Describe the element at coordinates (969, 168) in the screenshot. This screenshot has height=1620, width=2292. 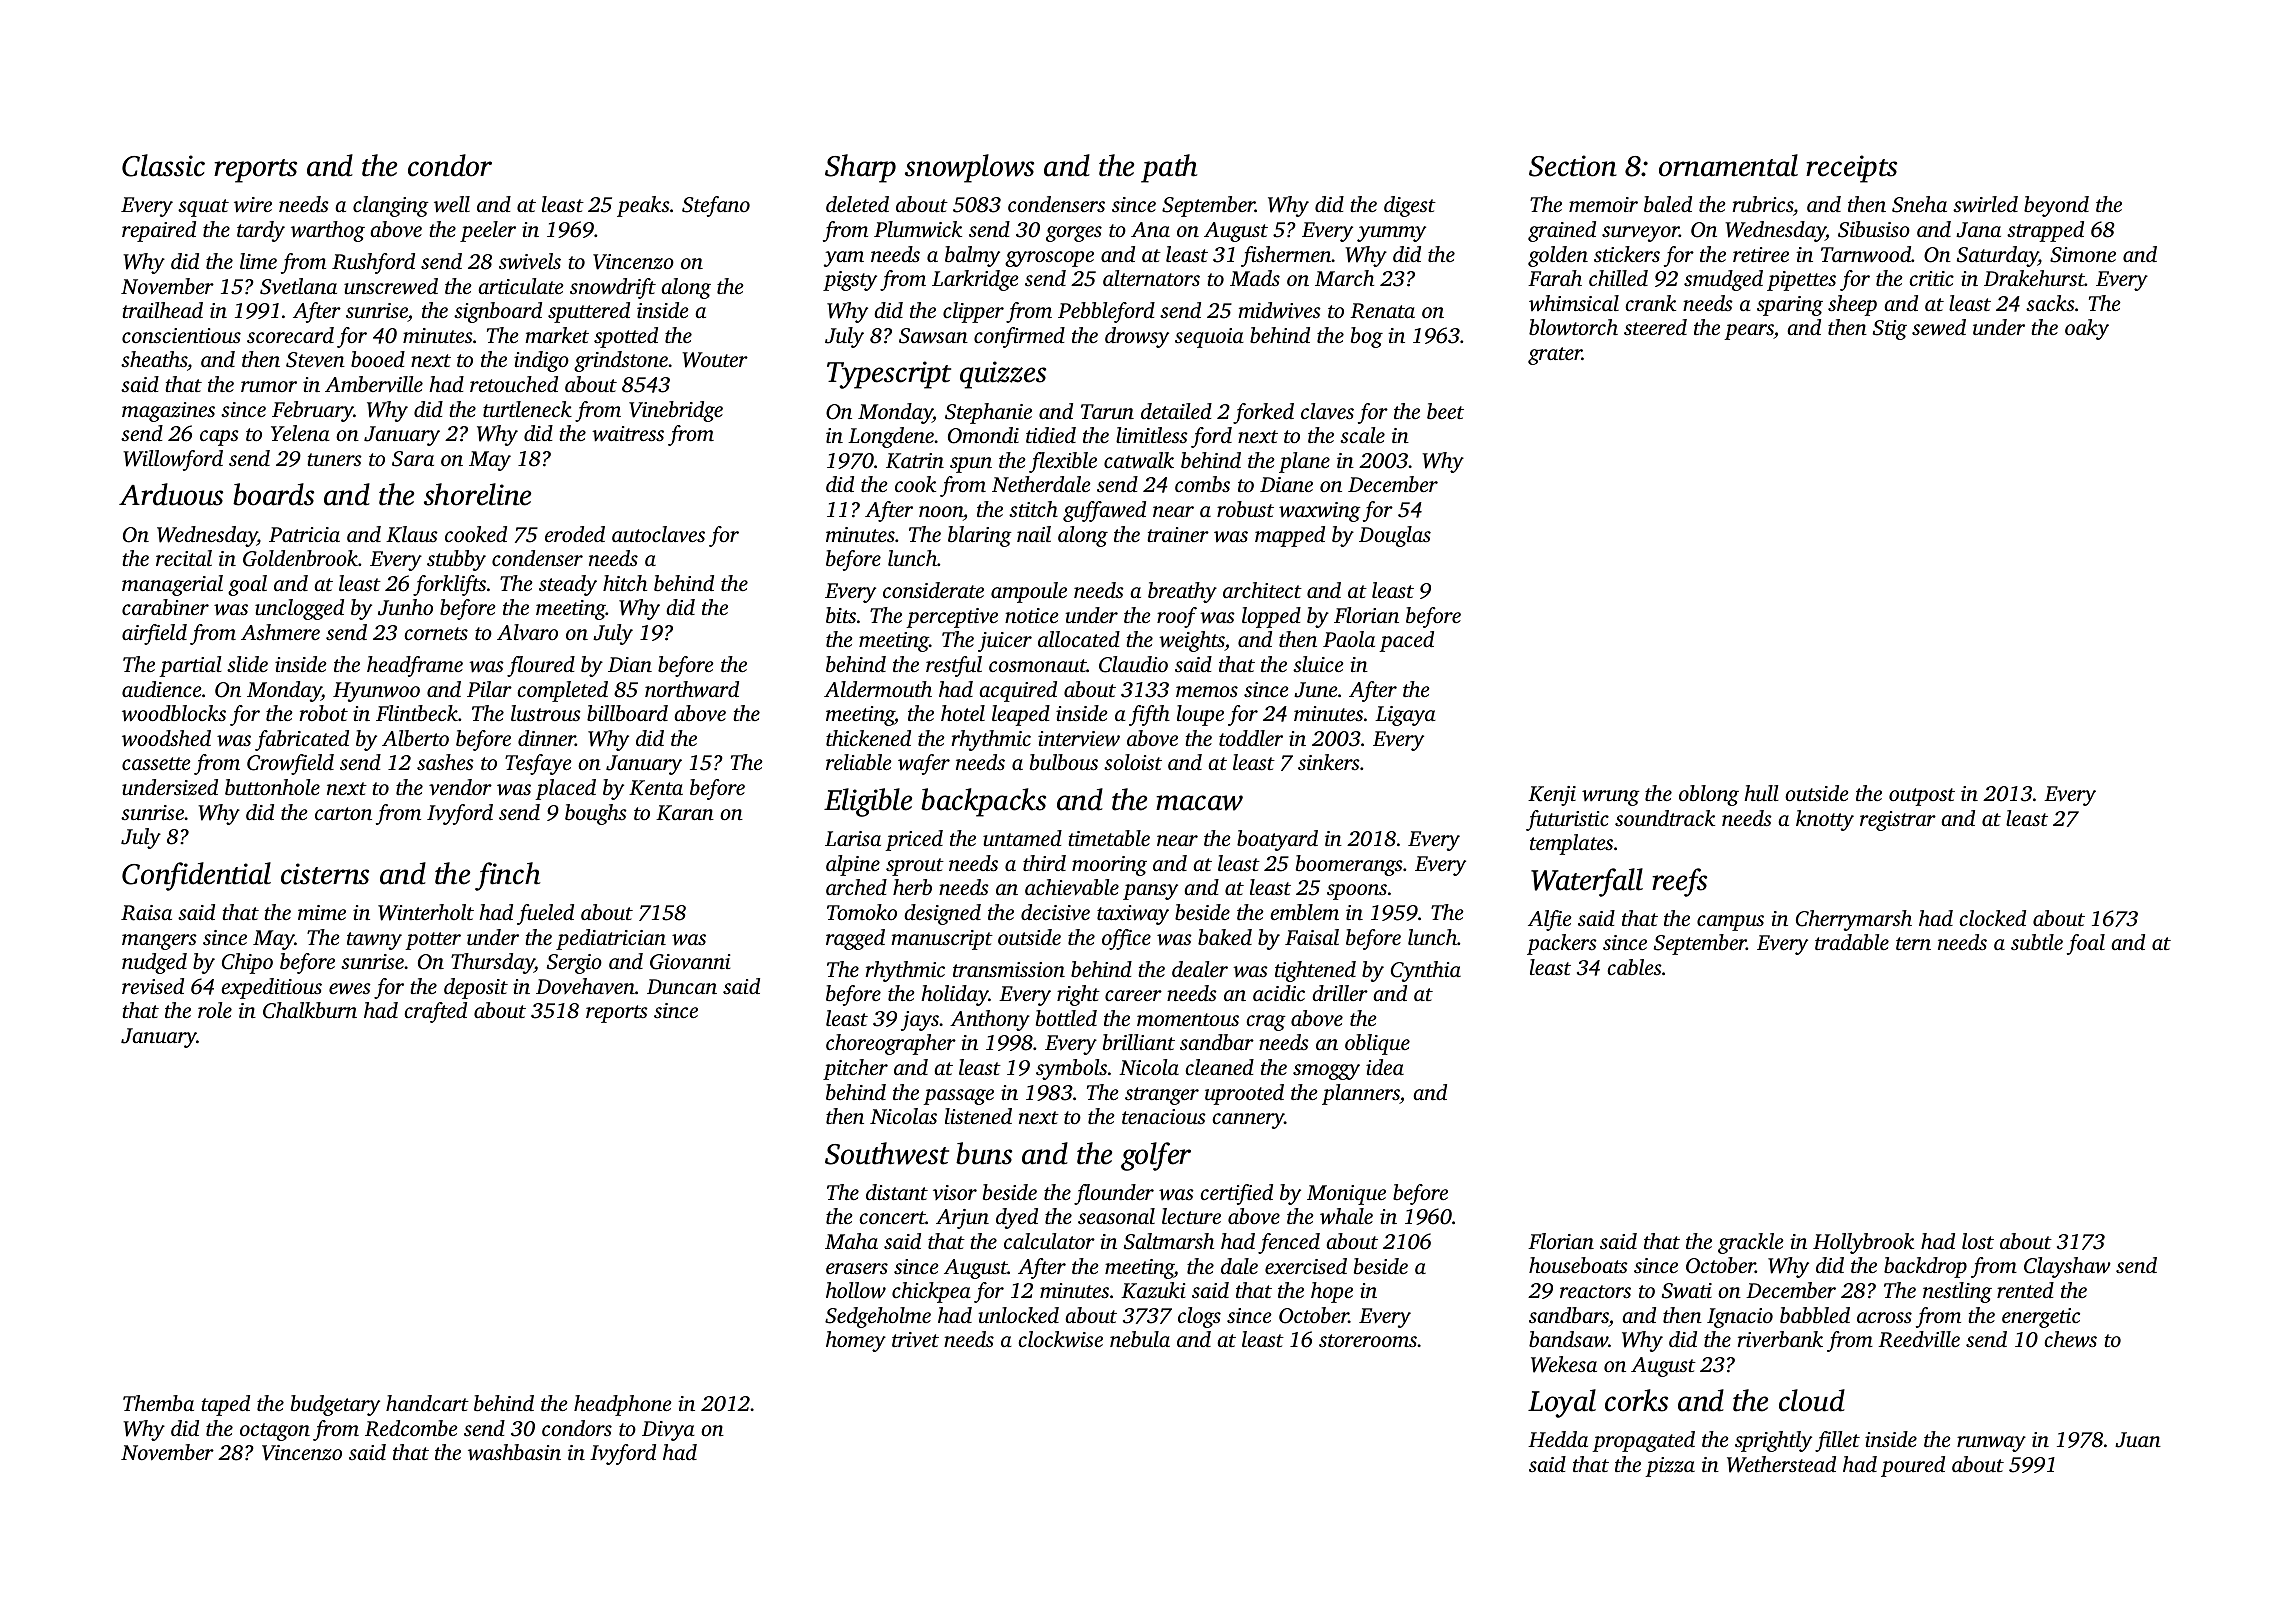
I see `snowplows` at that location.
